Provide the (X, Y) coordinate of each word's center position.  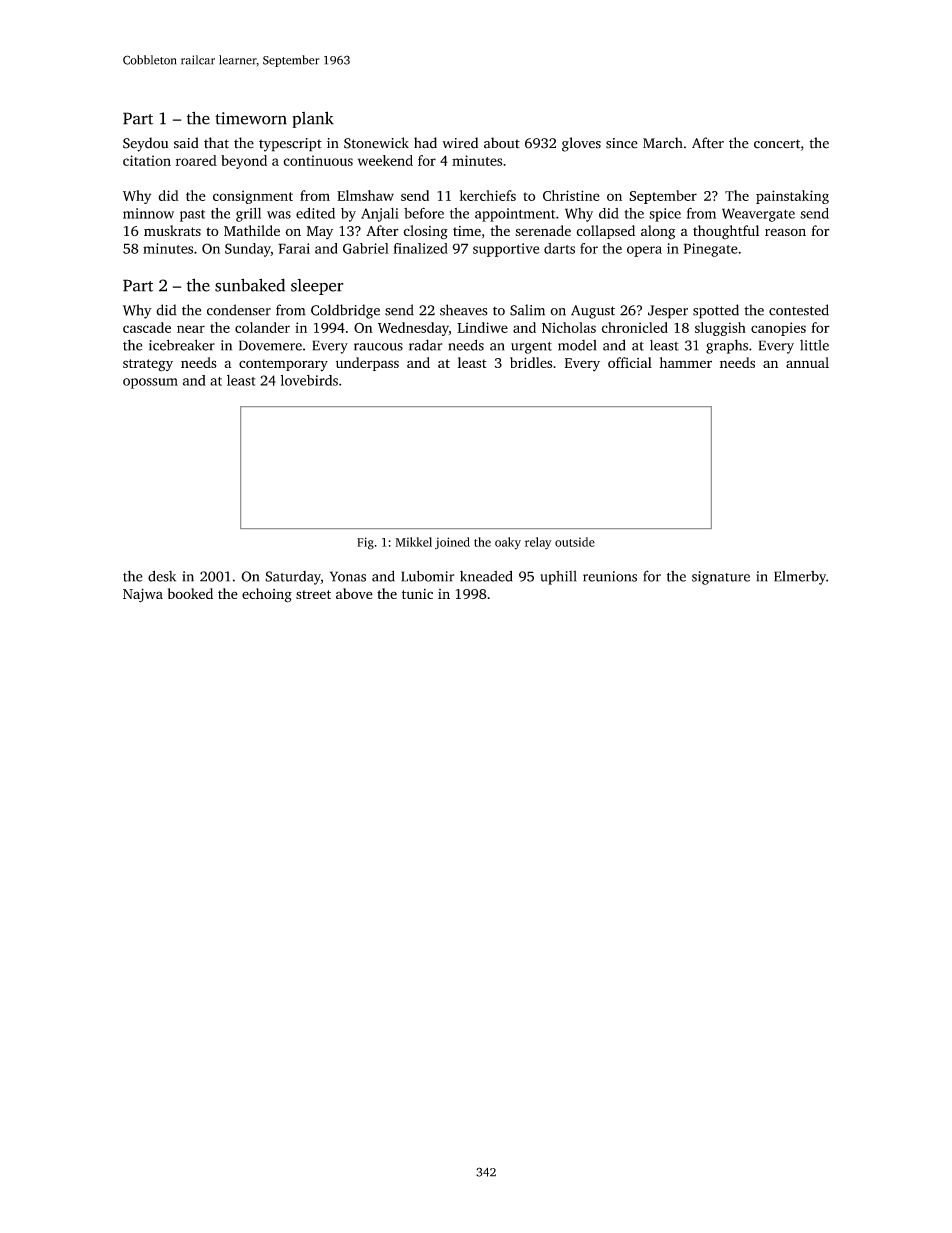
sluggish (720, 329)
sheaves (464, 310)
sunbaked (250, 285)
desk (162, 576)
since (622, 143)
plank (313, 119)
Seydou (145, 144)
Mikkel (413, 542)
